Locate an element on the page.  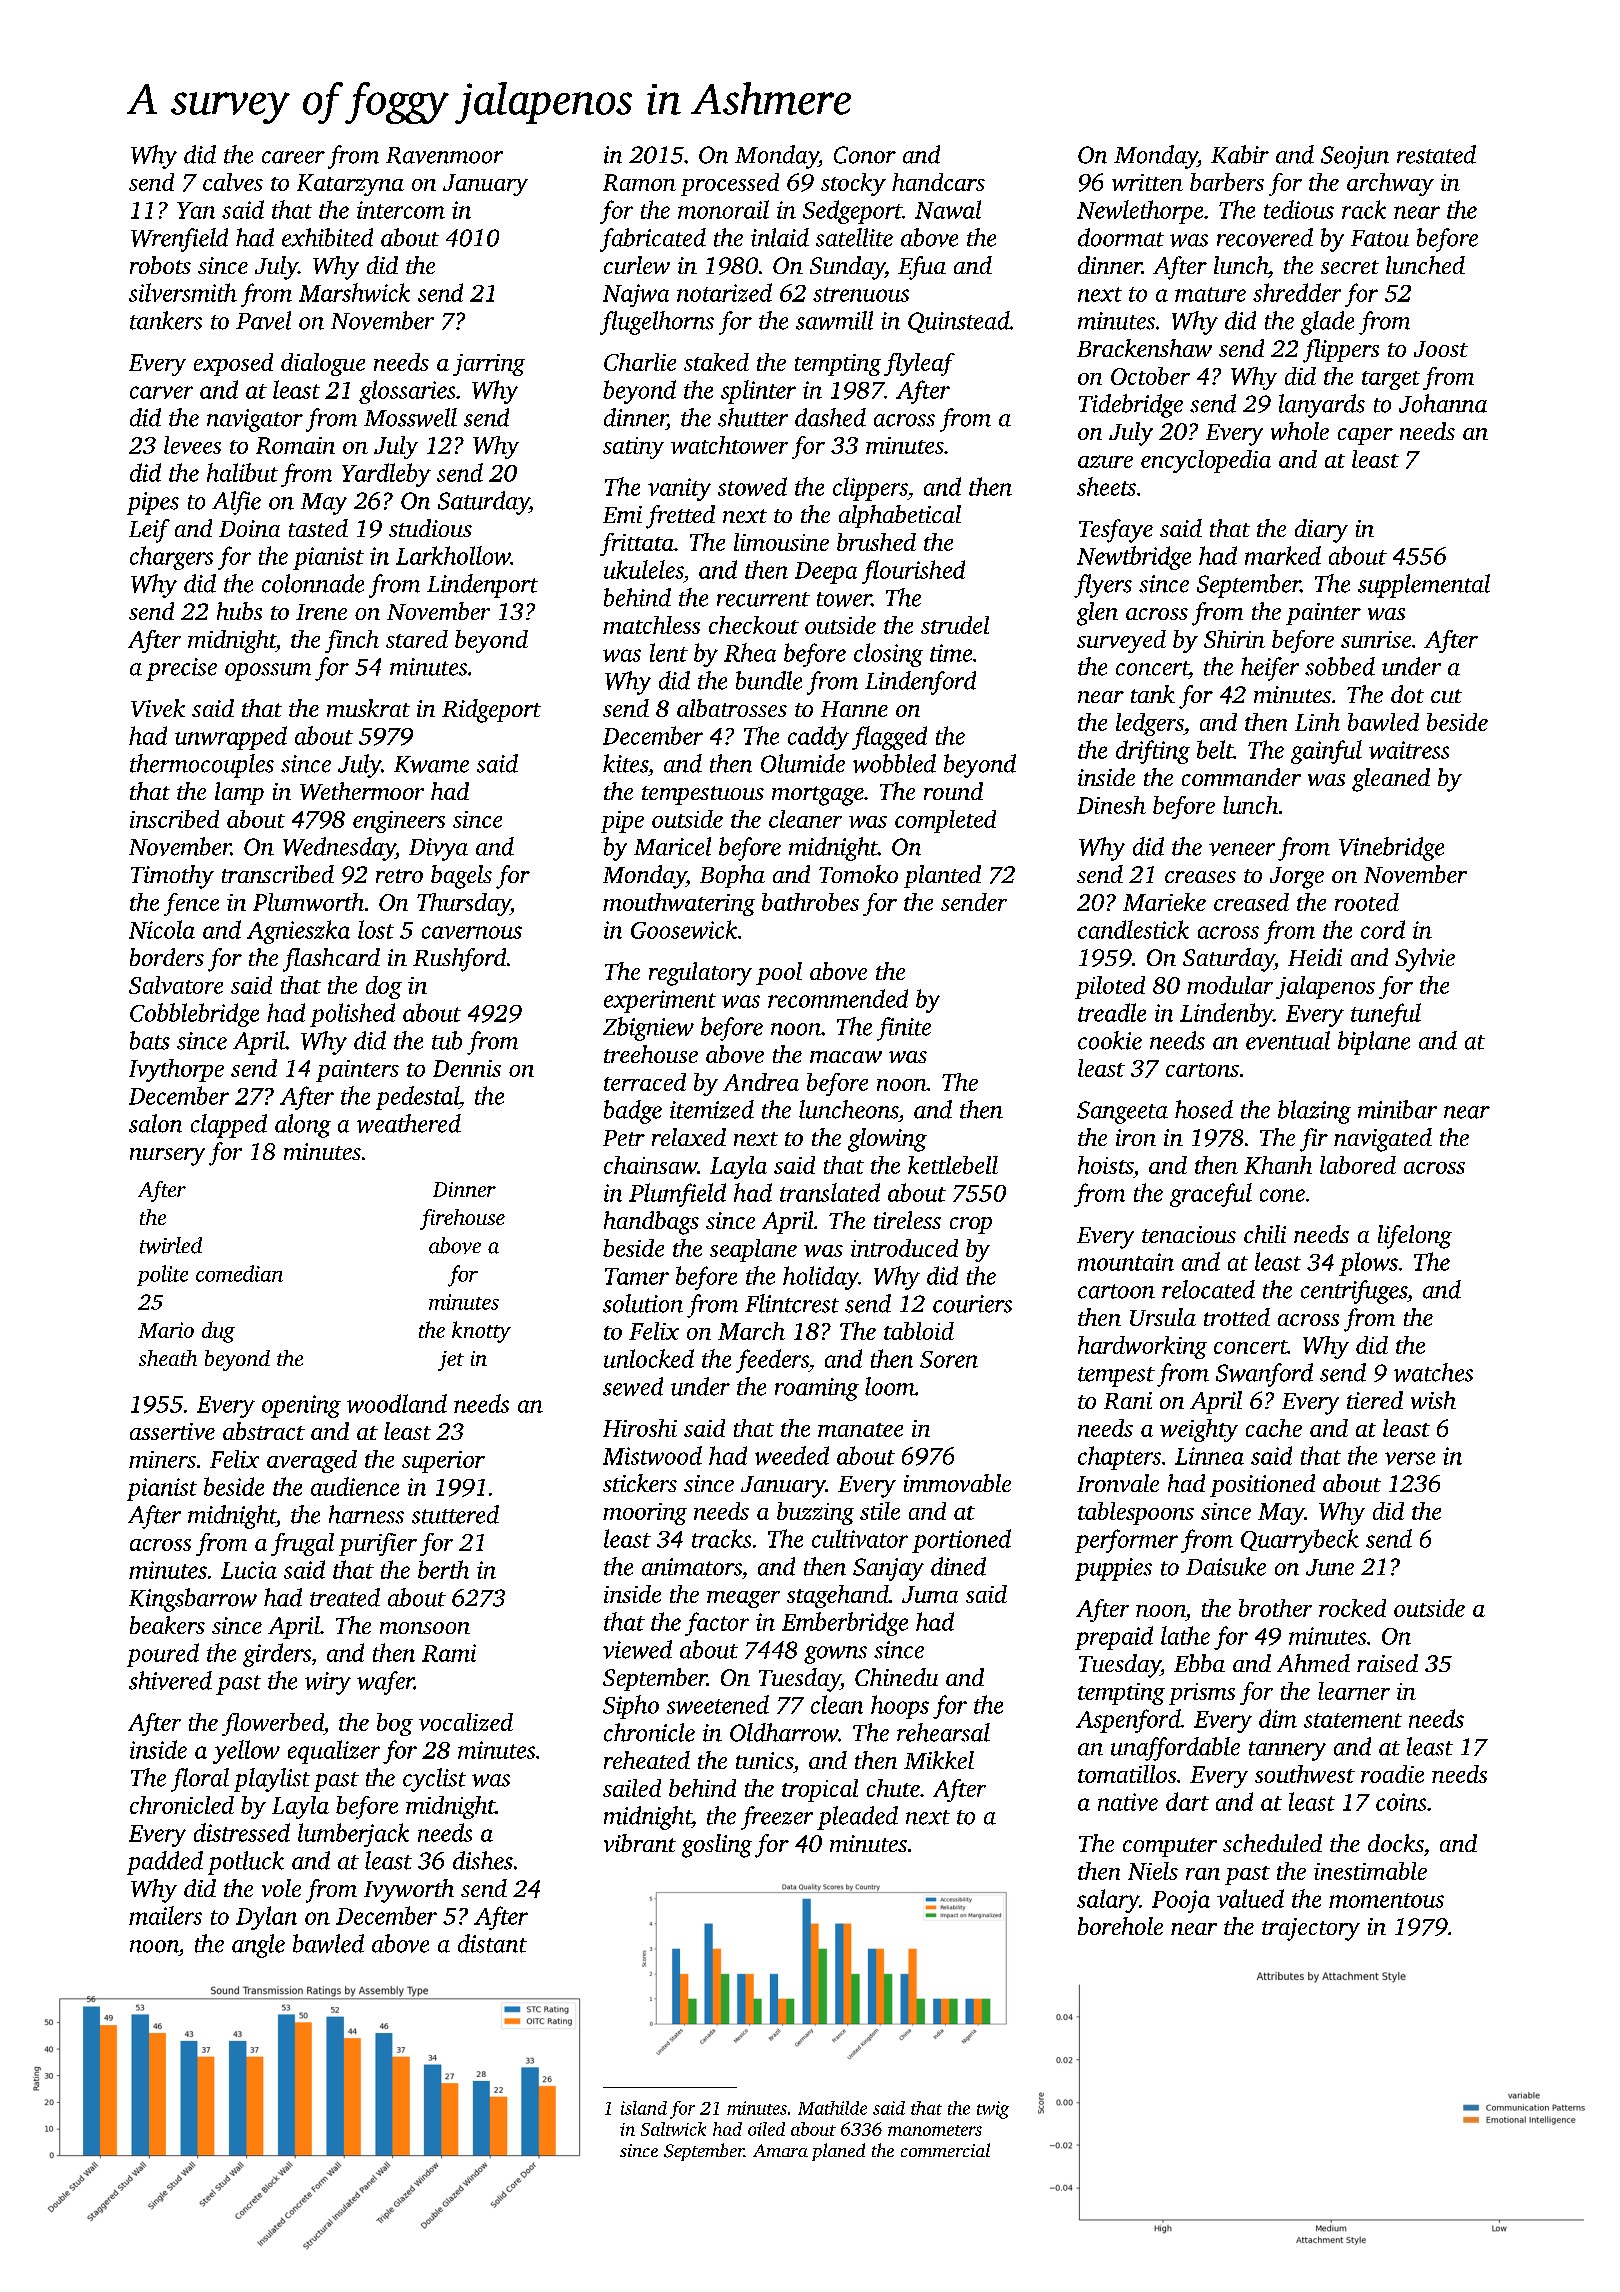
island is located at coordinates (644, 2108).
